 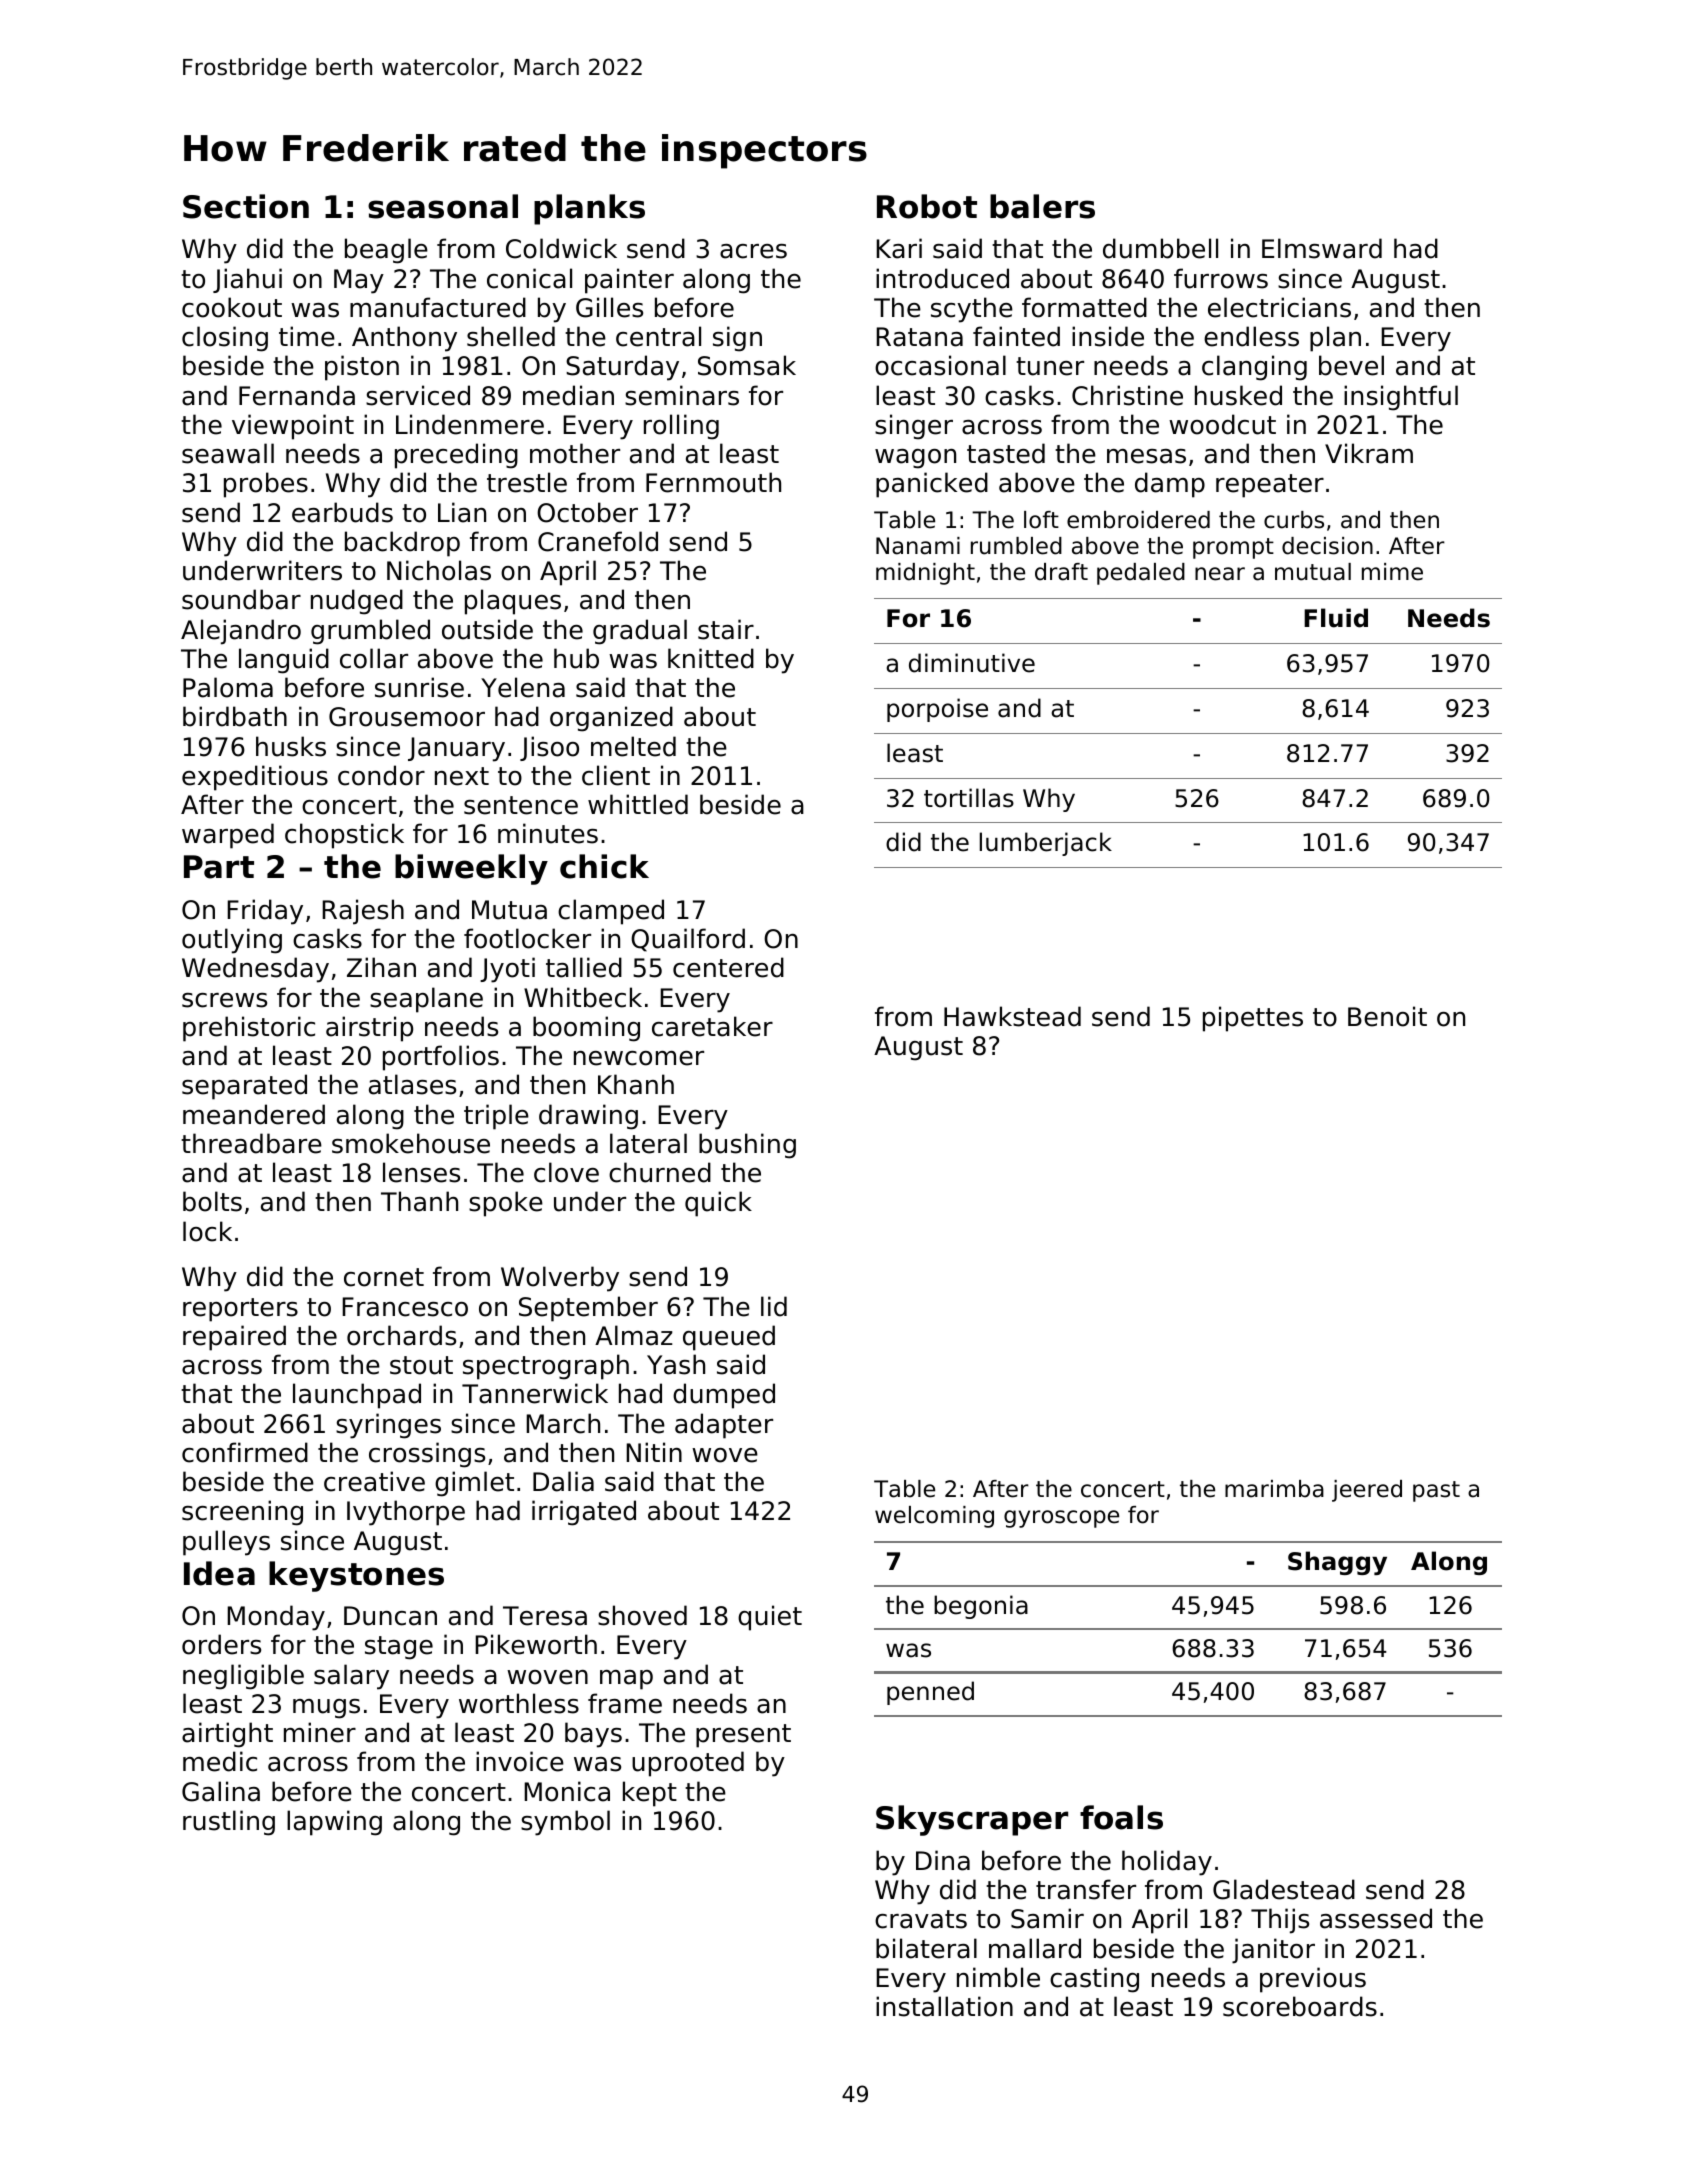 What do you see at coordinates (753, 251) in the page?
I see `acres` at bounding box center [753, 251].
